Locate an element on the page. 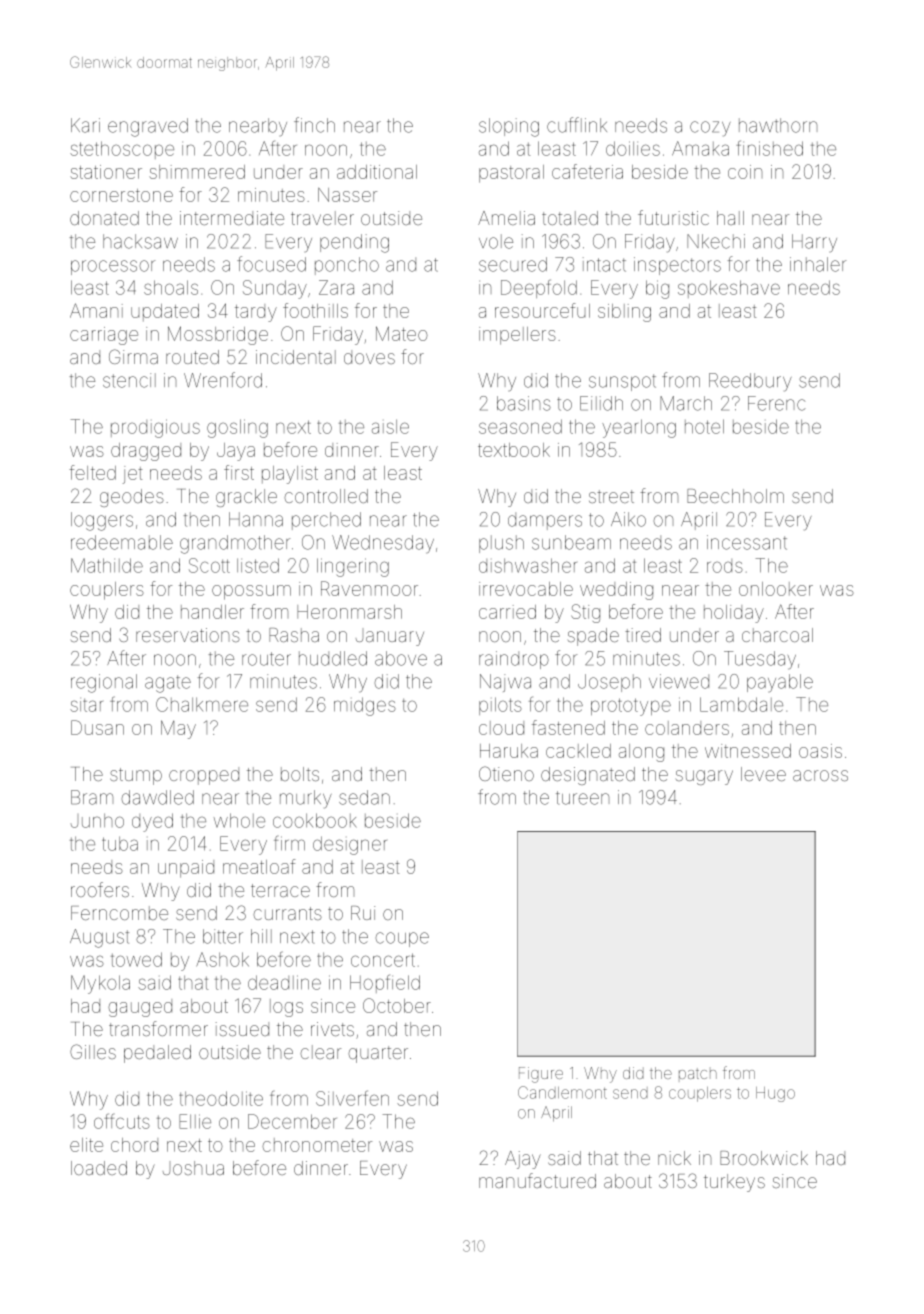  totaled is located at coordinates (570, 218).
